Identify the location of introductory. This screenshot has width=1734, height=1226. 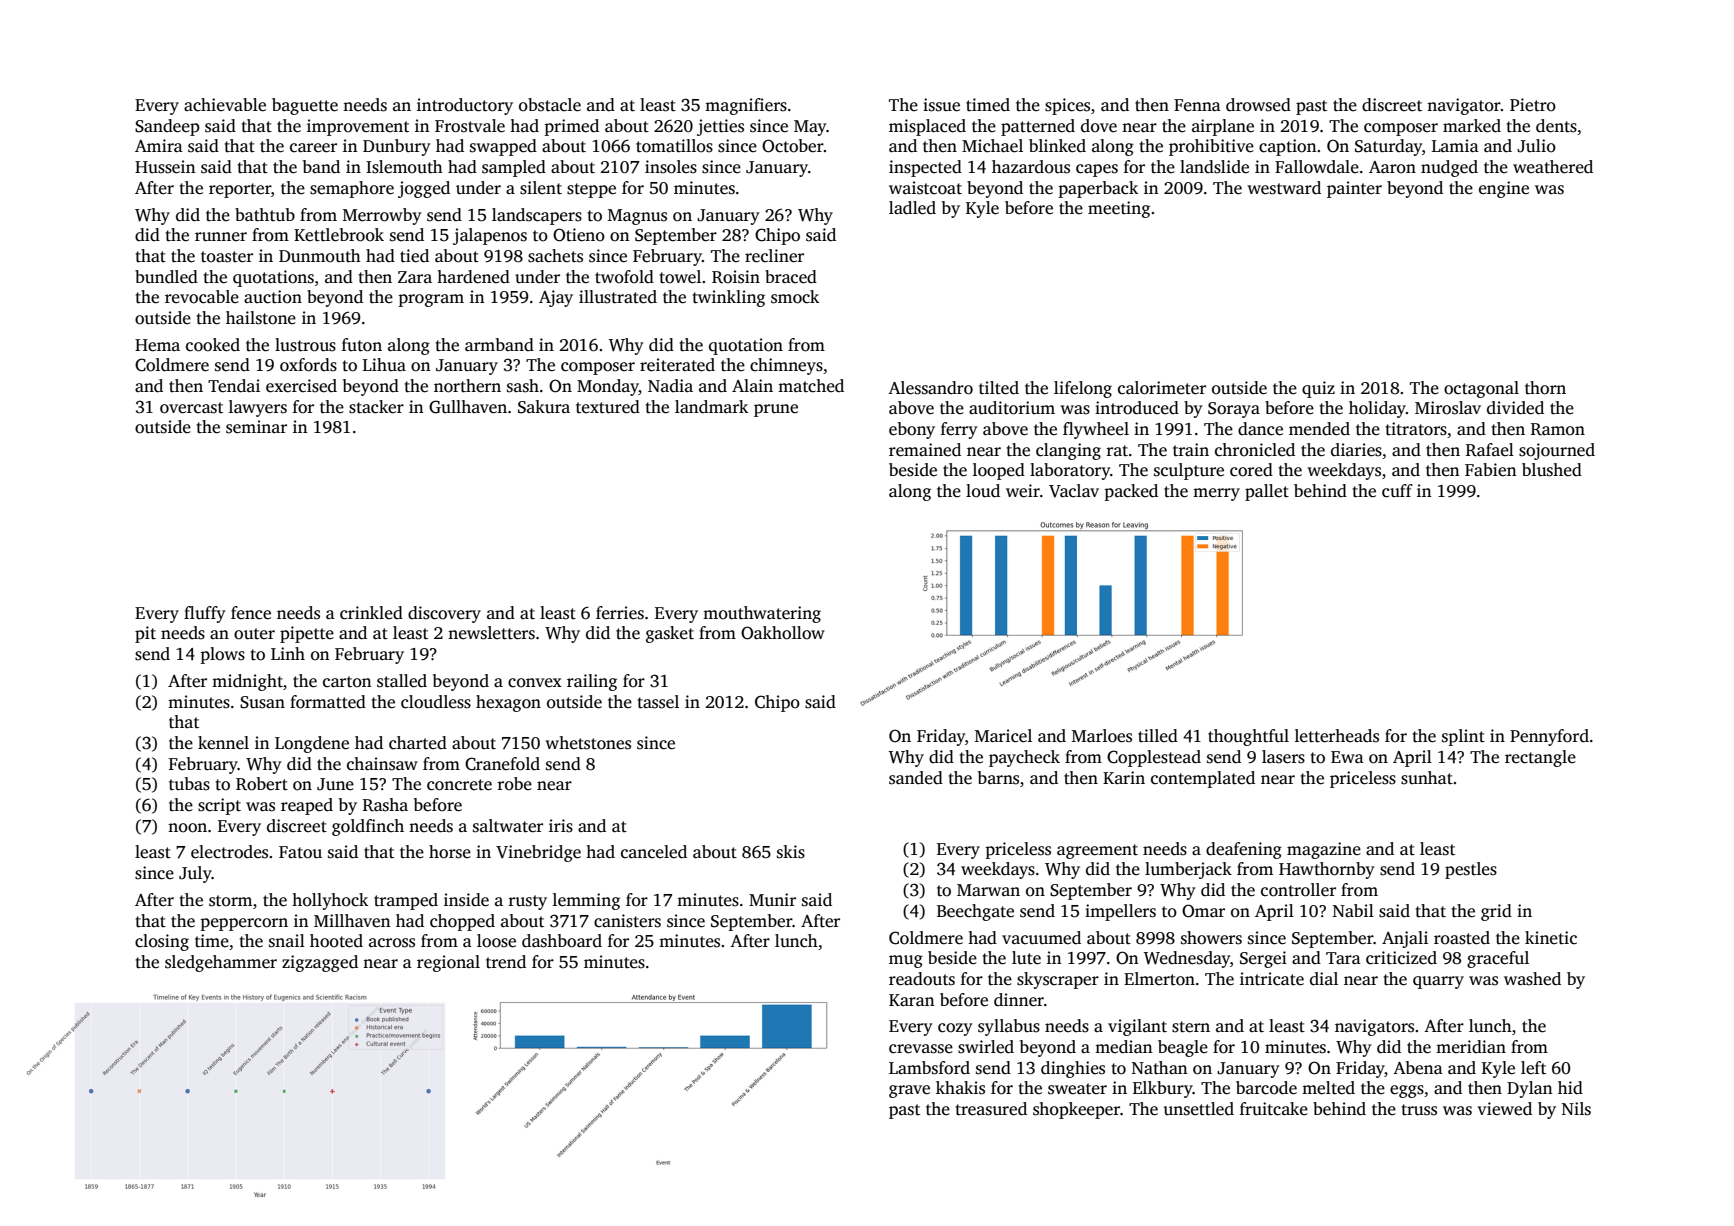
(465, 106).
